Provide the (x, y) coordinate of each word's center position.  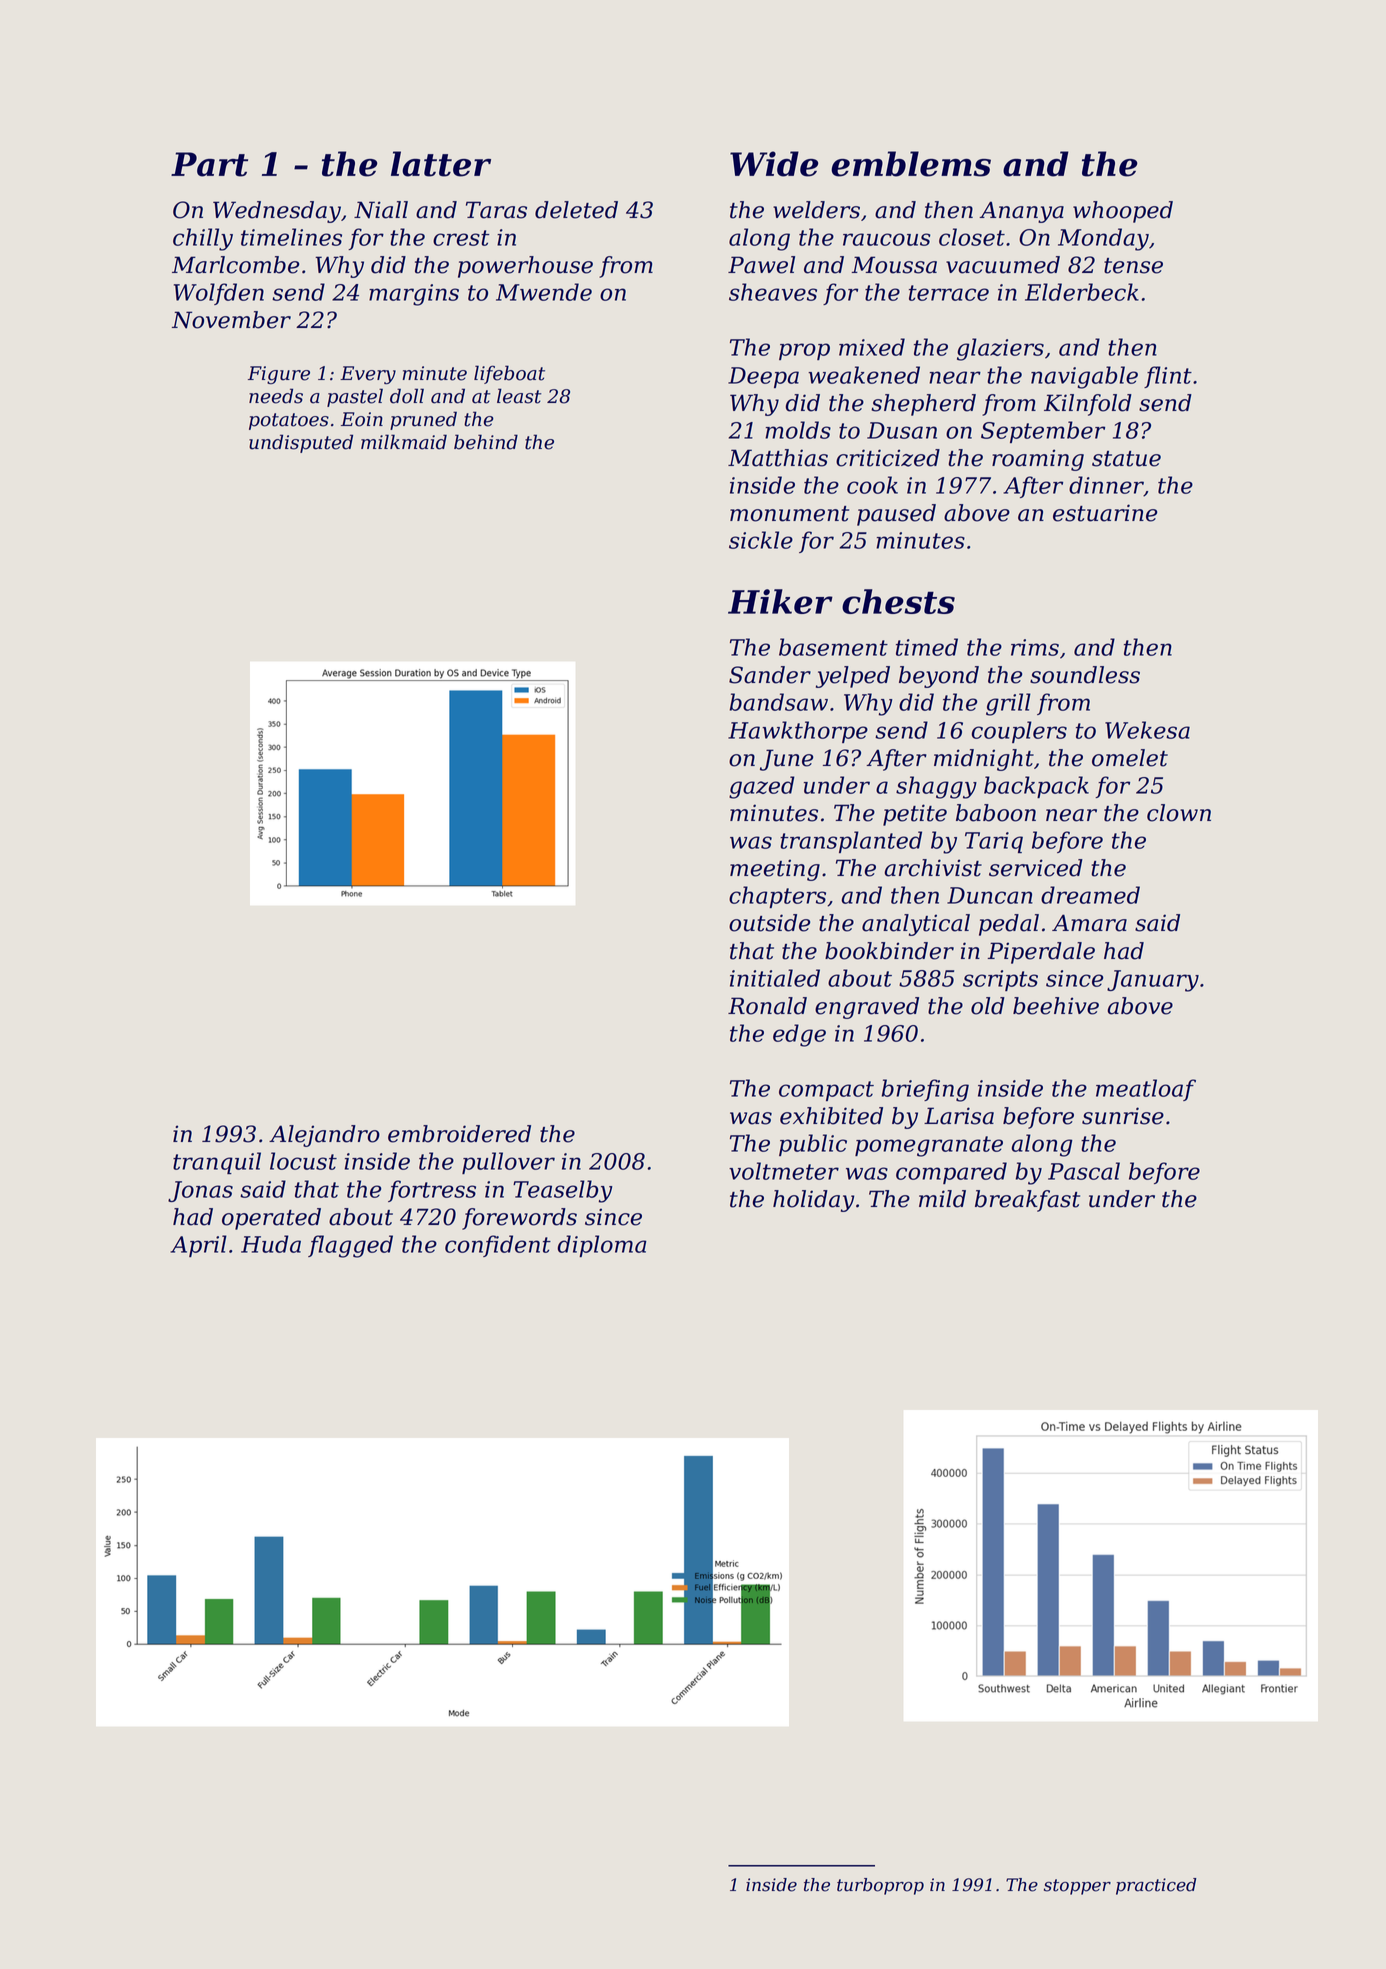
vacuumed (1003, 265)
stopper (1077, 1887)
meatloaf (1146, 1090)
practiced (1156, 1886)
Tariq (994, 842)
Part (209, 164)
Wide (774, 164)
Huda (271, 1244)
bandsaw (779, 702)
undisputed (301, 443)
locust (303, 1161)
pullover (508, 1163)
